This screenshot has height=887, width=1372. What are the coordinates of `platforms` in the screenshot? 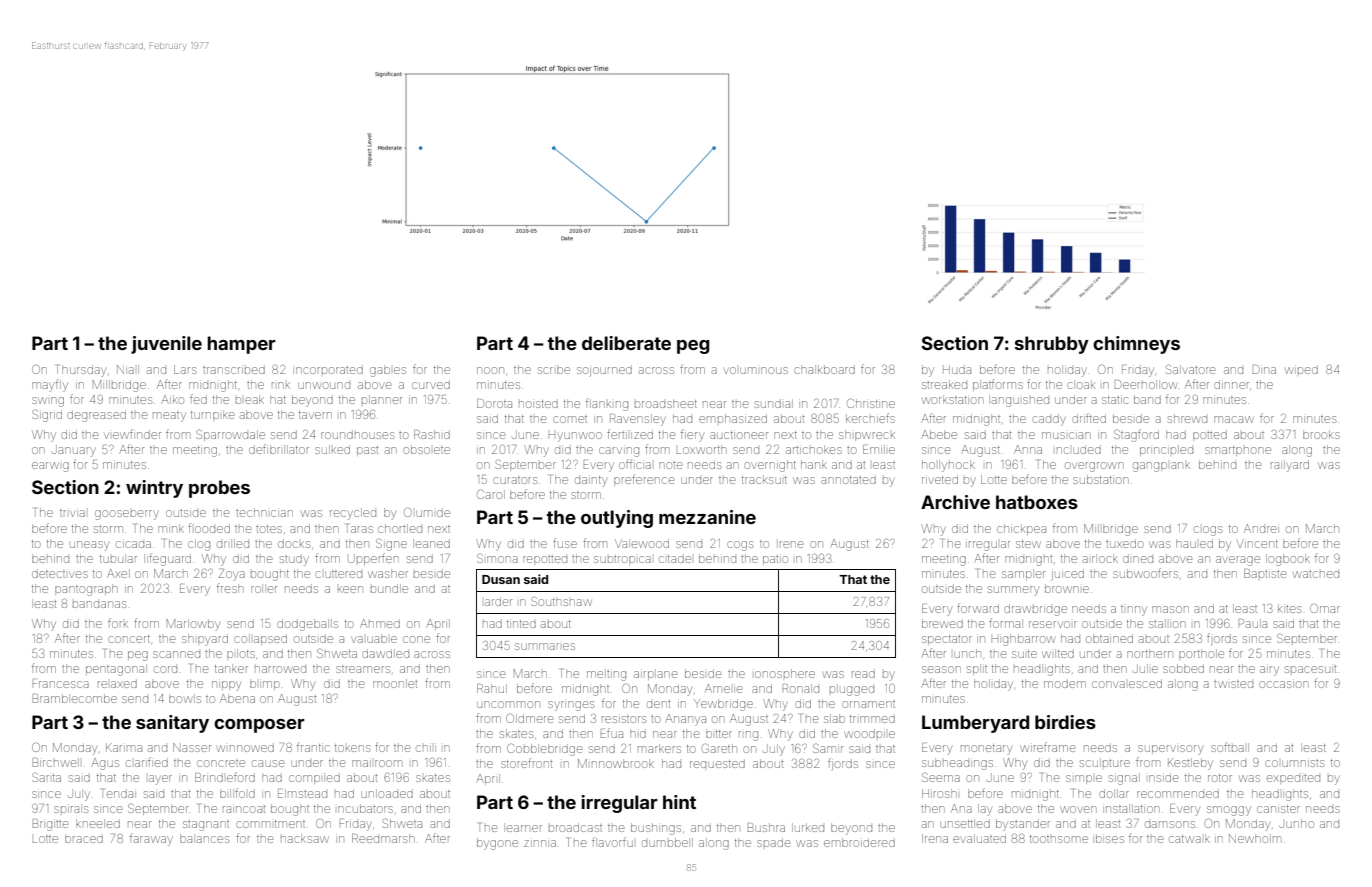 It's located at (998, 385).
